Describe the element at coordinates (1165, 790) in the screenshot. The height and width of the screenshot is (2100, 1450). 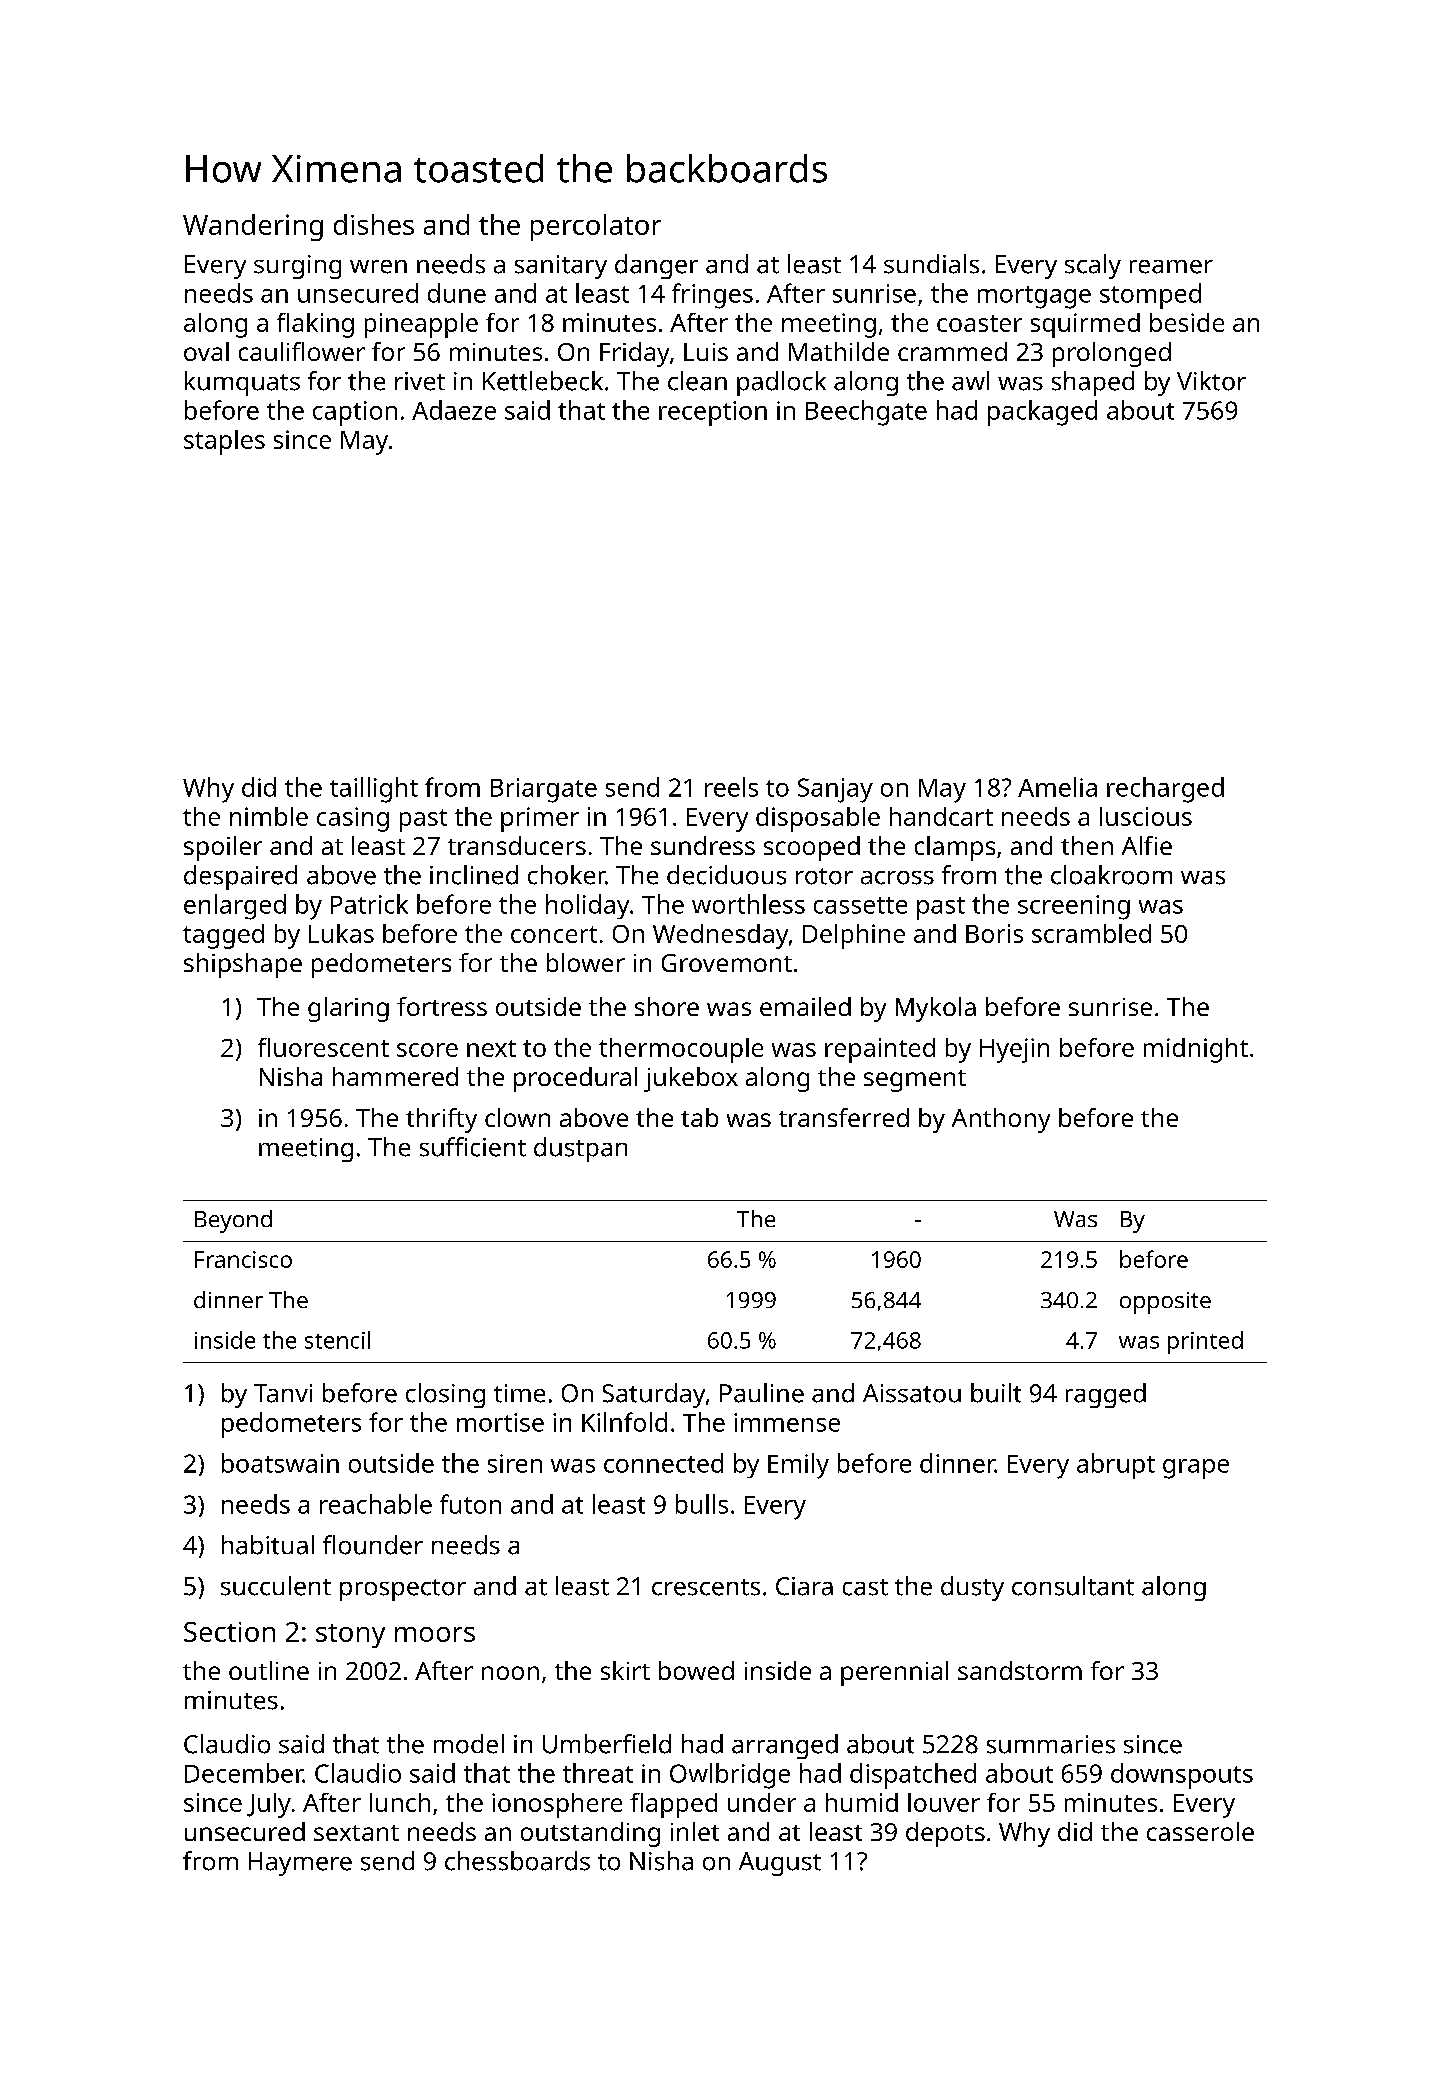
I see `recharged` at that location.
